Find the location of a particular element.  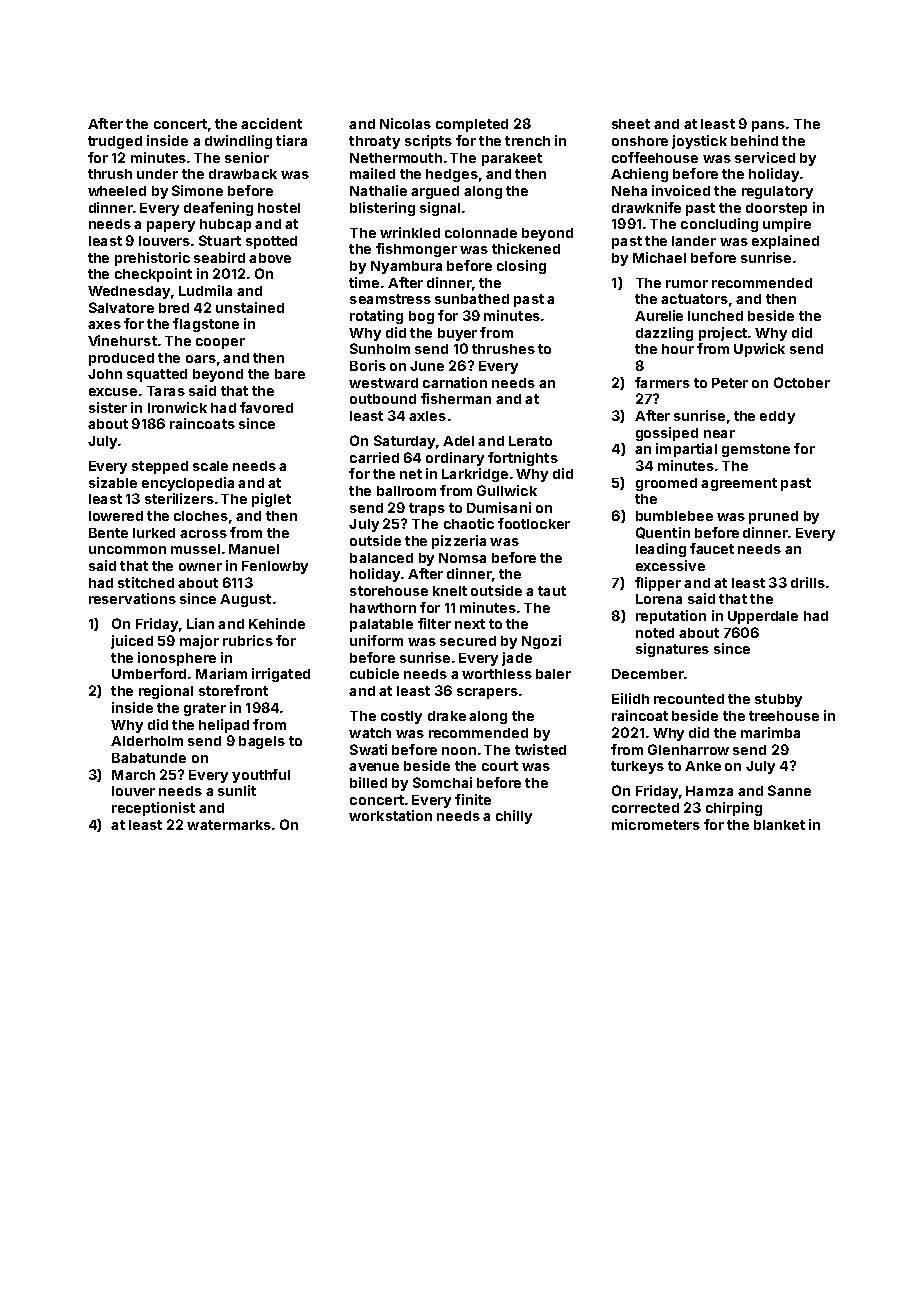

Nicolas is located at coordinates (405, 123).
